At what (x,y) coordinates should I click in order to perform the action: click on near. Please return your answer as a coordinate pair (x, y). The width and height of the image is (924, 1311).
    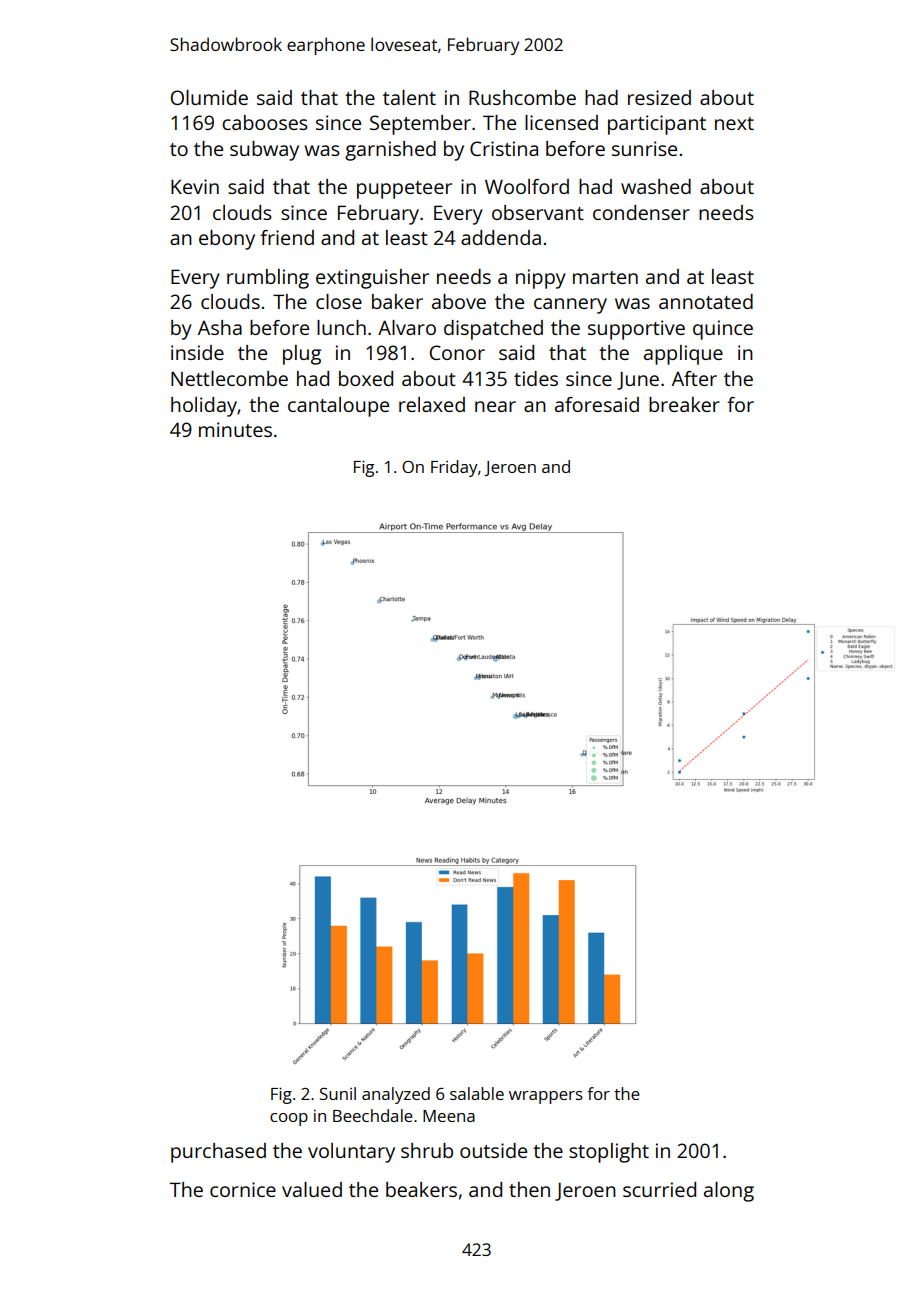
    Looking at the image, I should click on (495, 406).
